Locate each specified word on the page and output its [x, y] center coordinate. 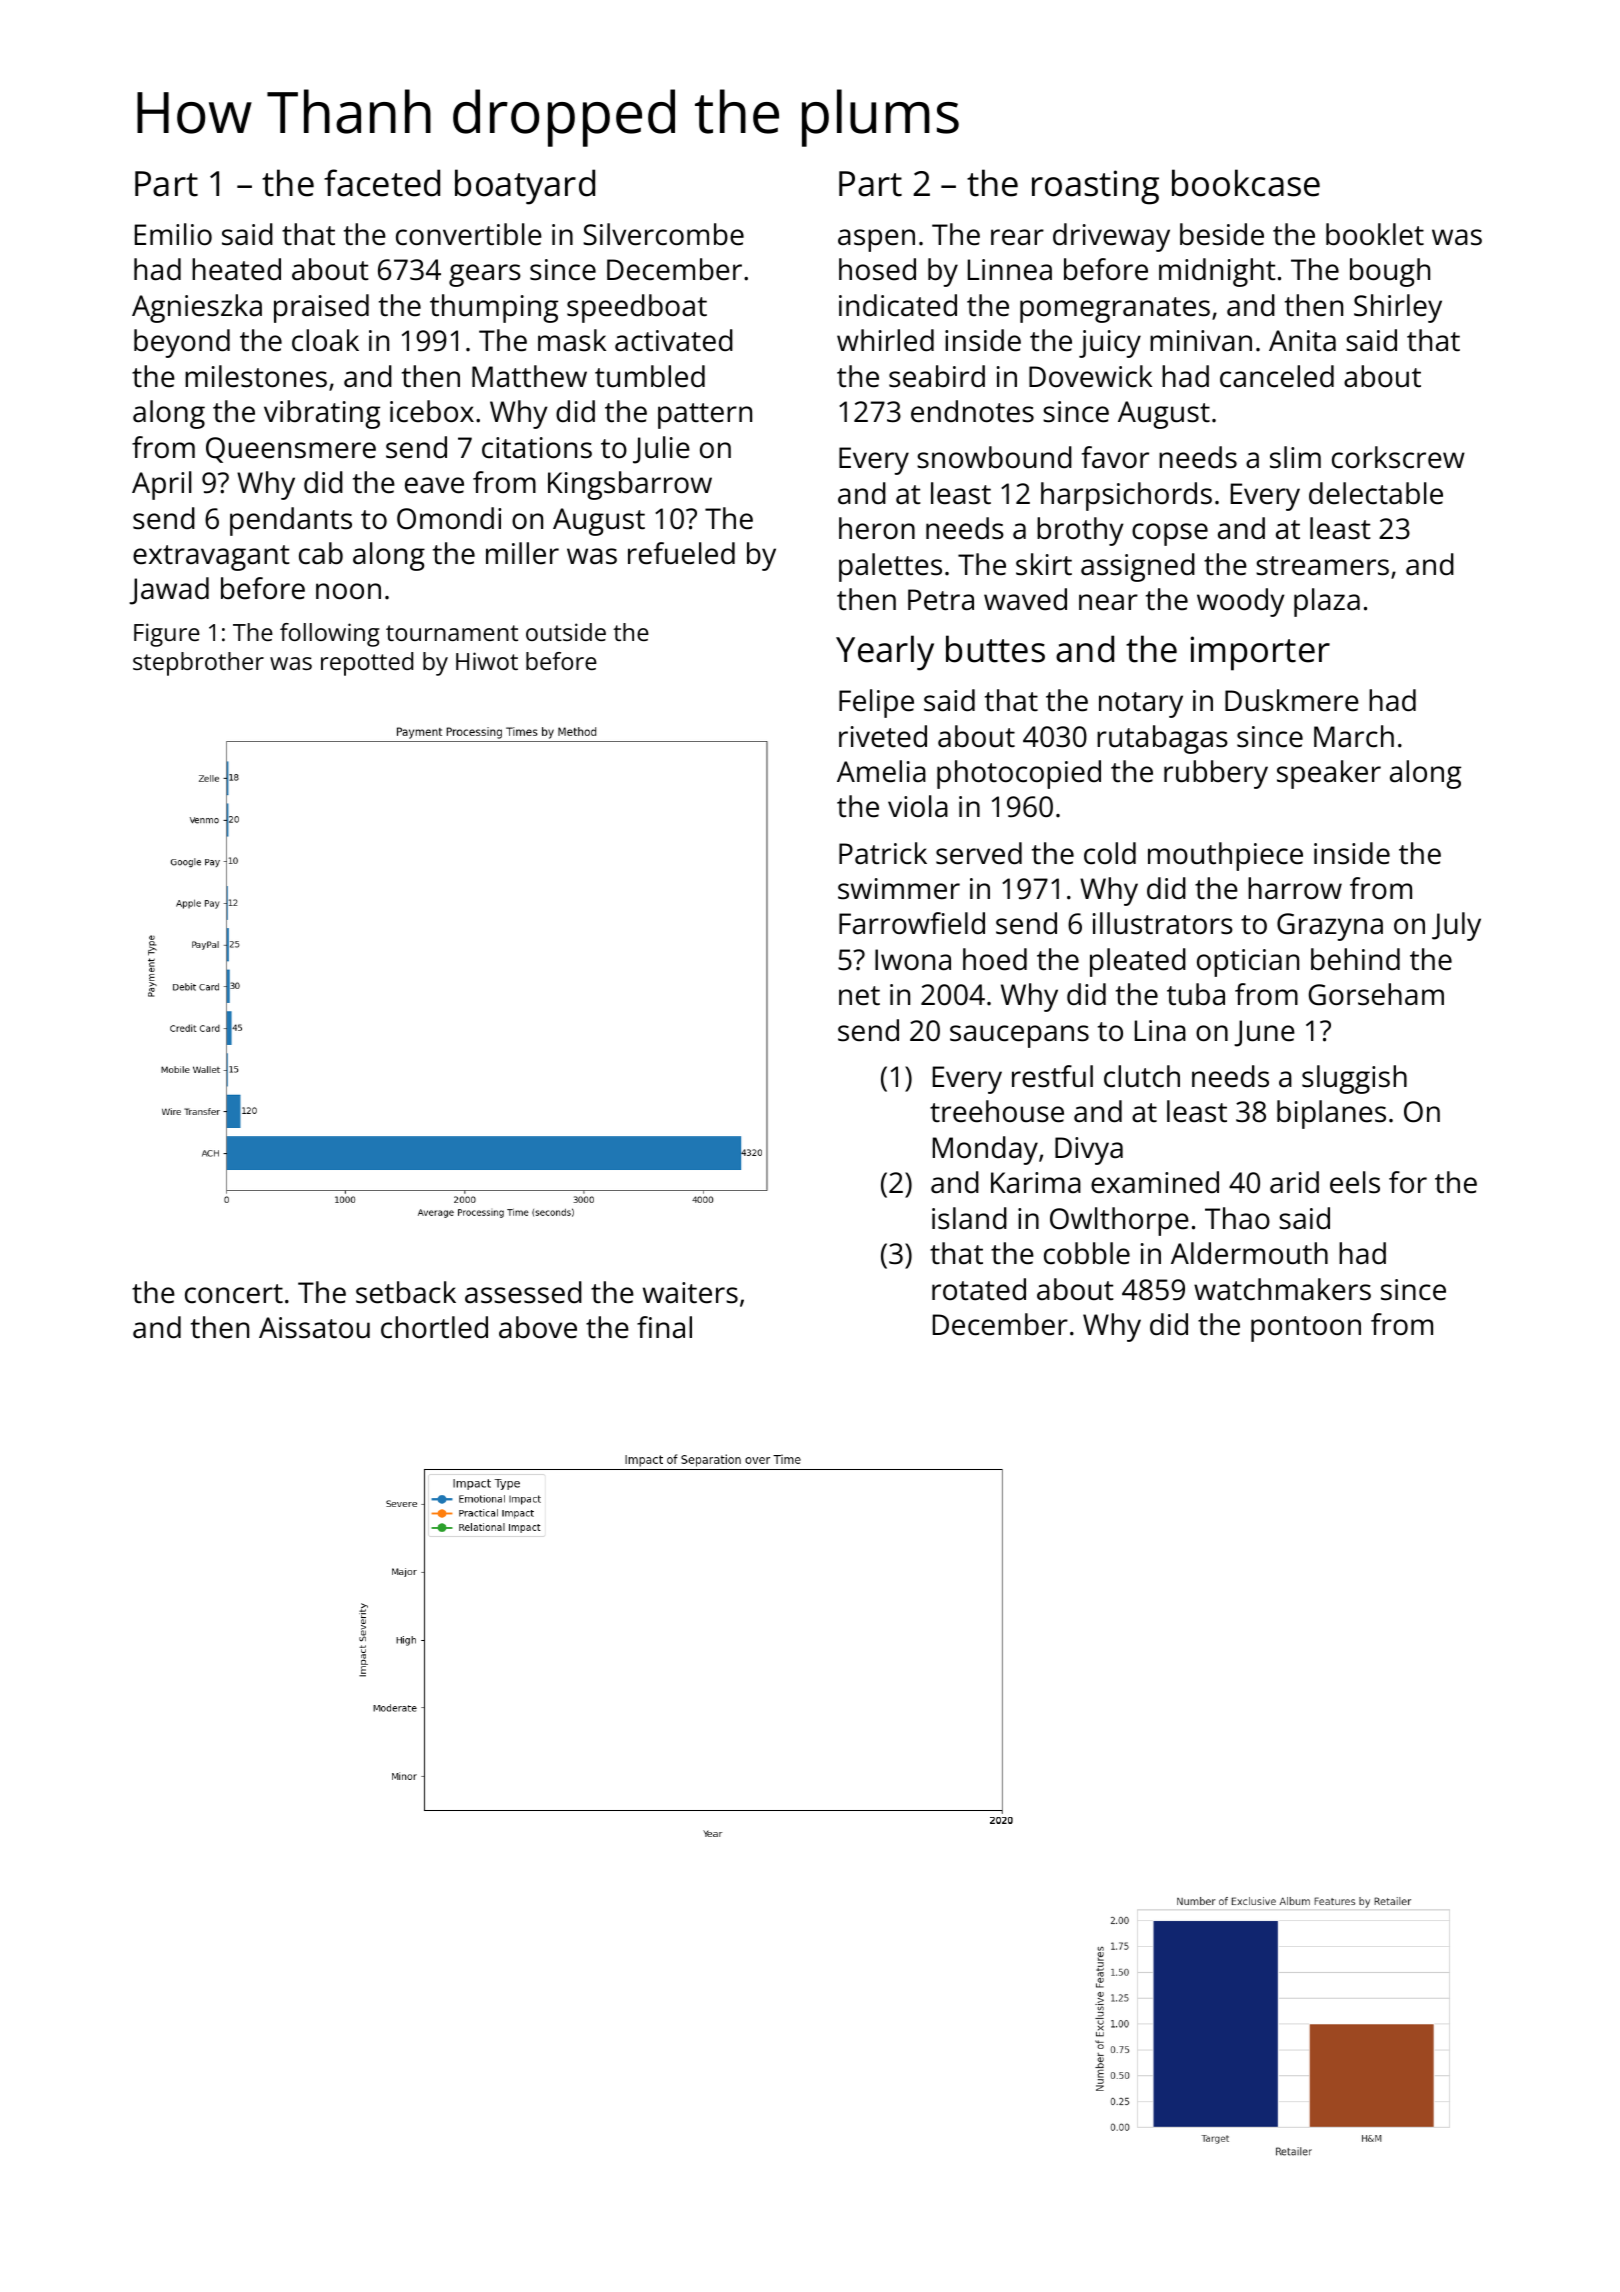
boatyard [525, 187]
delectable [1376, 493]
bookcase [1246, 183]
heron [877, 528]
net [859, 996]
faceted [382, 183]
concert [234, 1294]
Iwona [913, 960]
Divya [1089, 1151]
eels [1355, 1182]
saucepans [1019, 1036]
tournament [452, 633]
